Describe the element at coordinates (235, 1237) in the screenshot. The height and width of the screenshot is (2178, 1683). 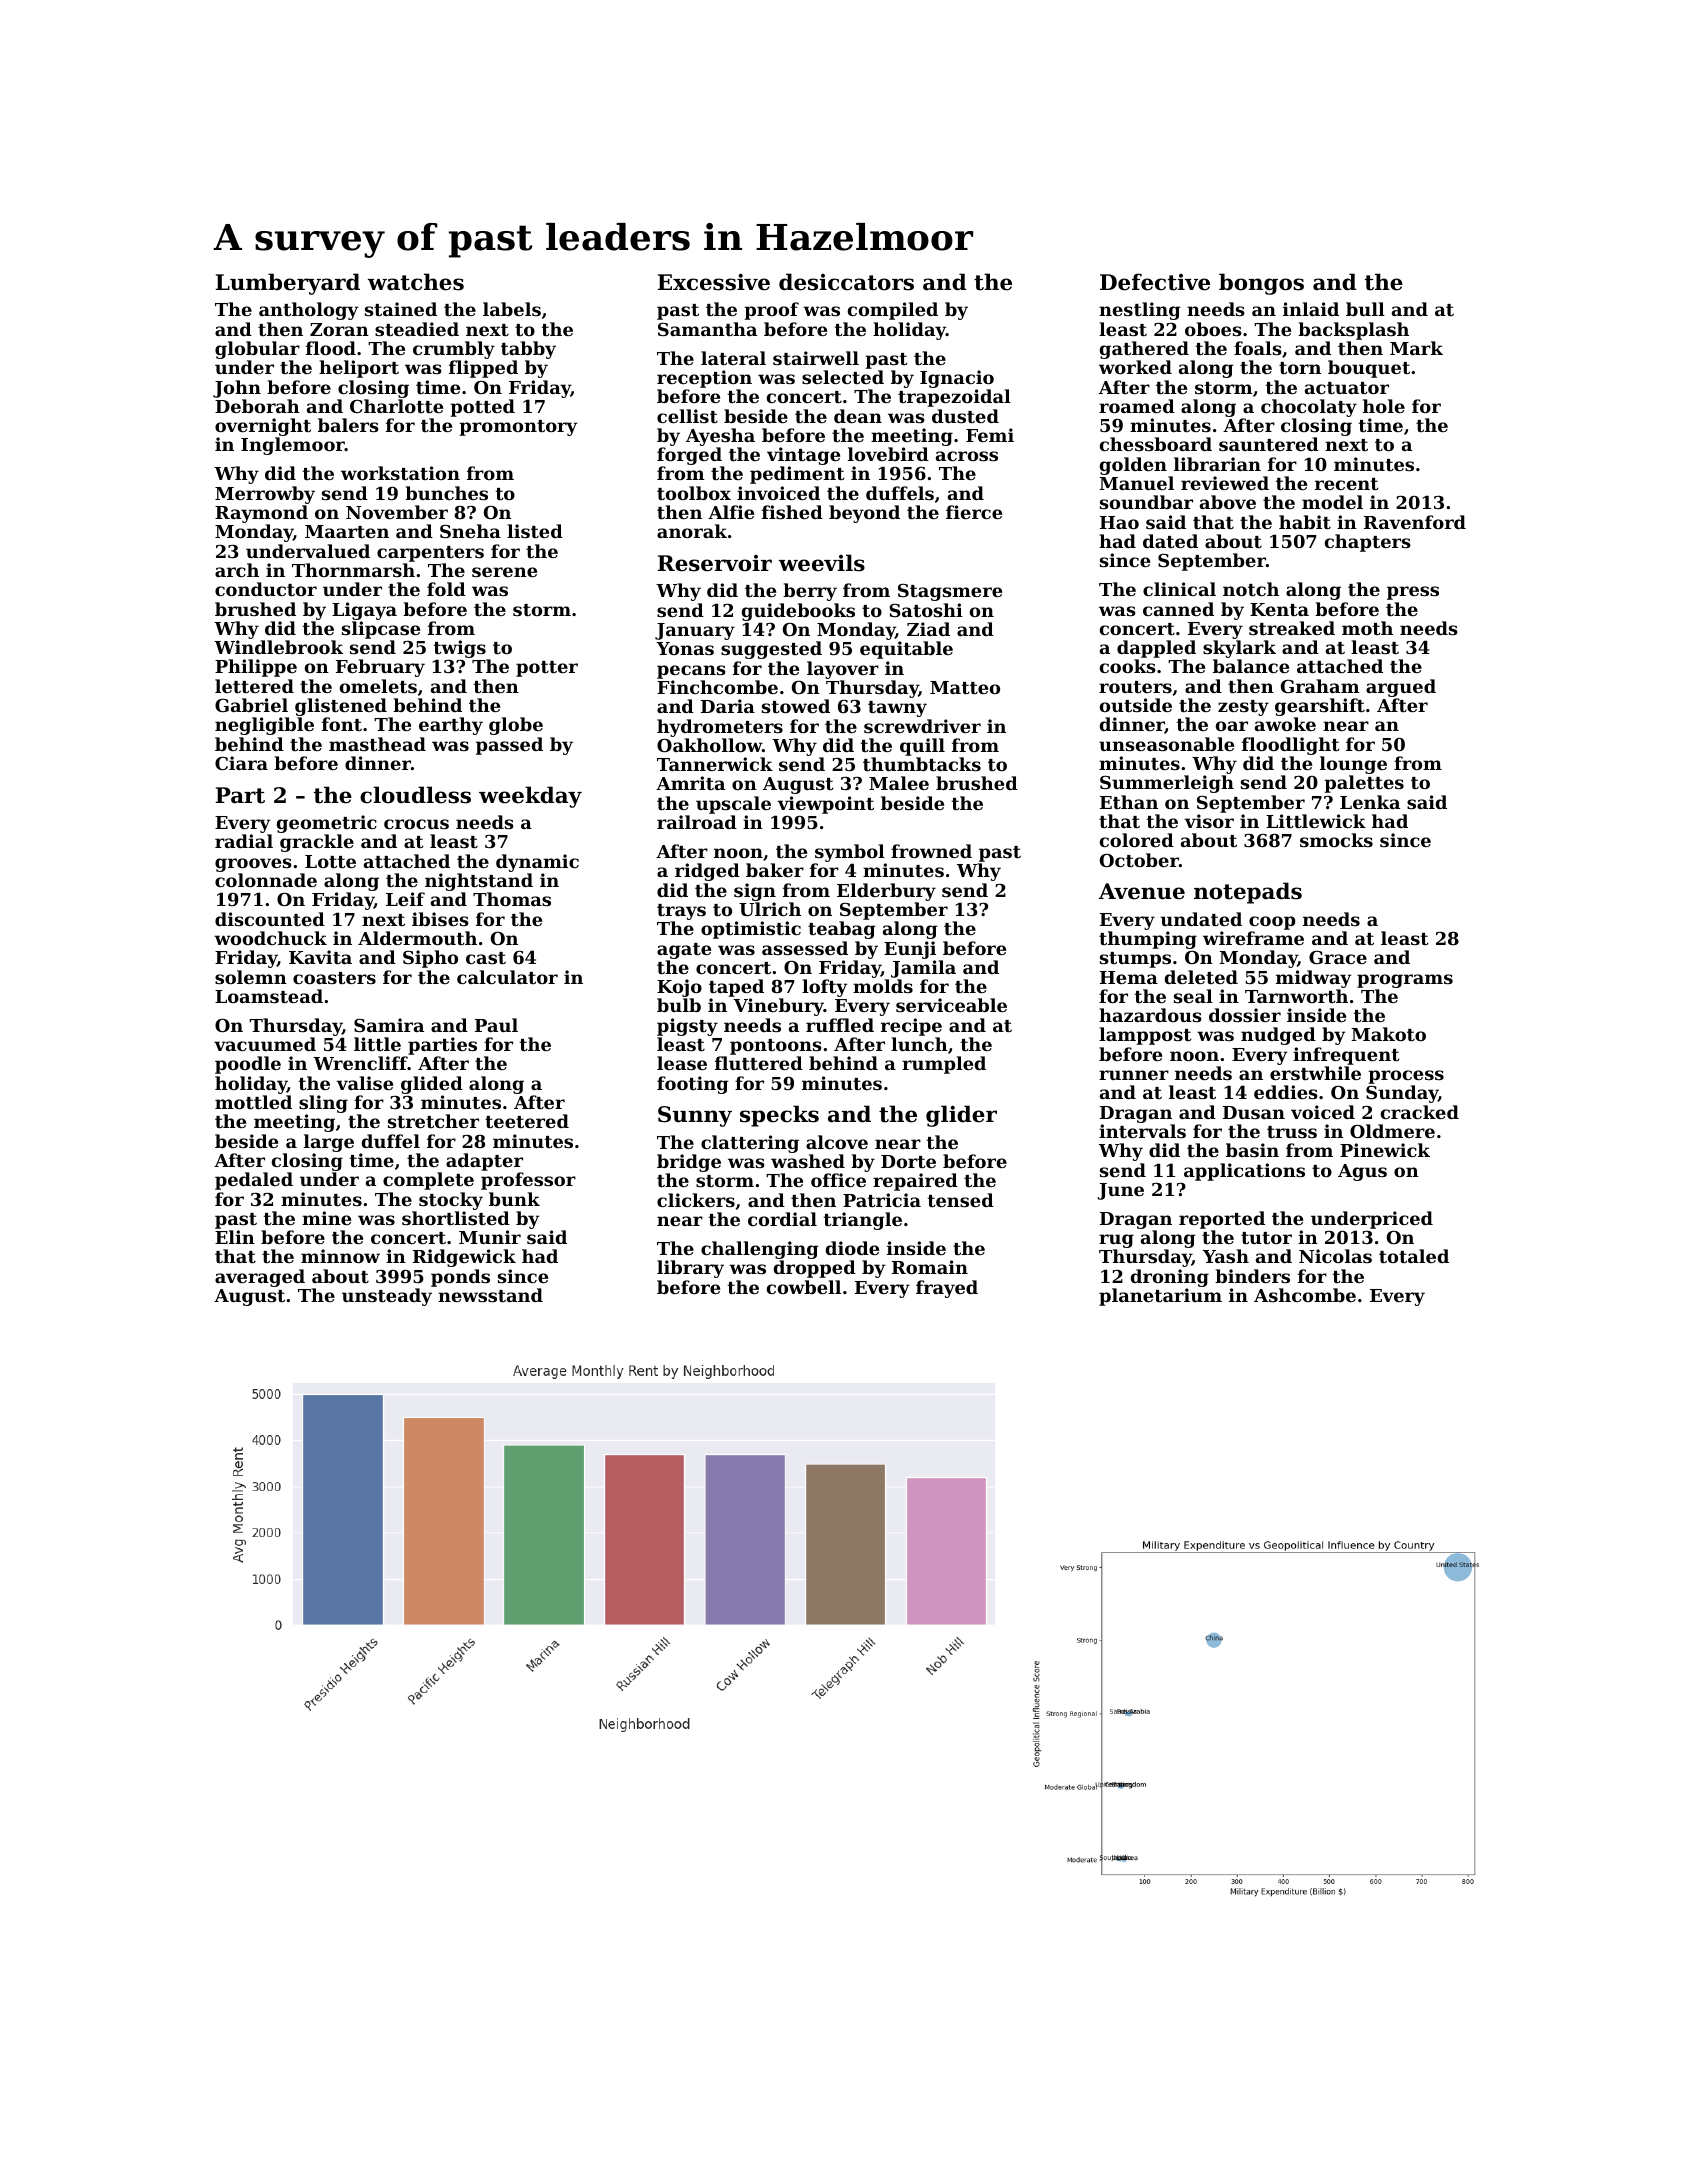
I see `Elin` at that location.
